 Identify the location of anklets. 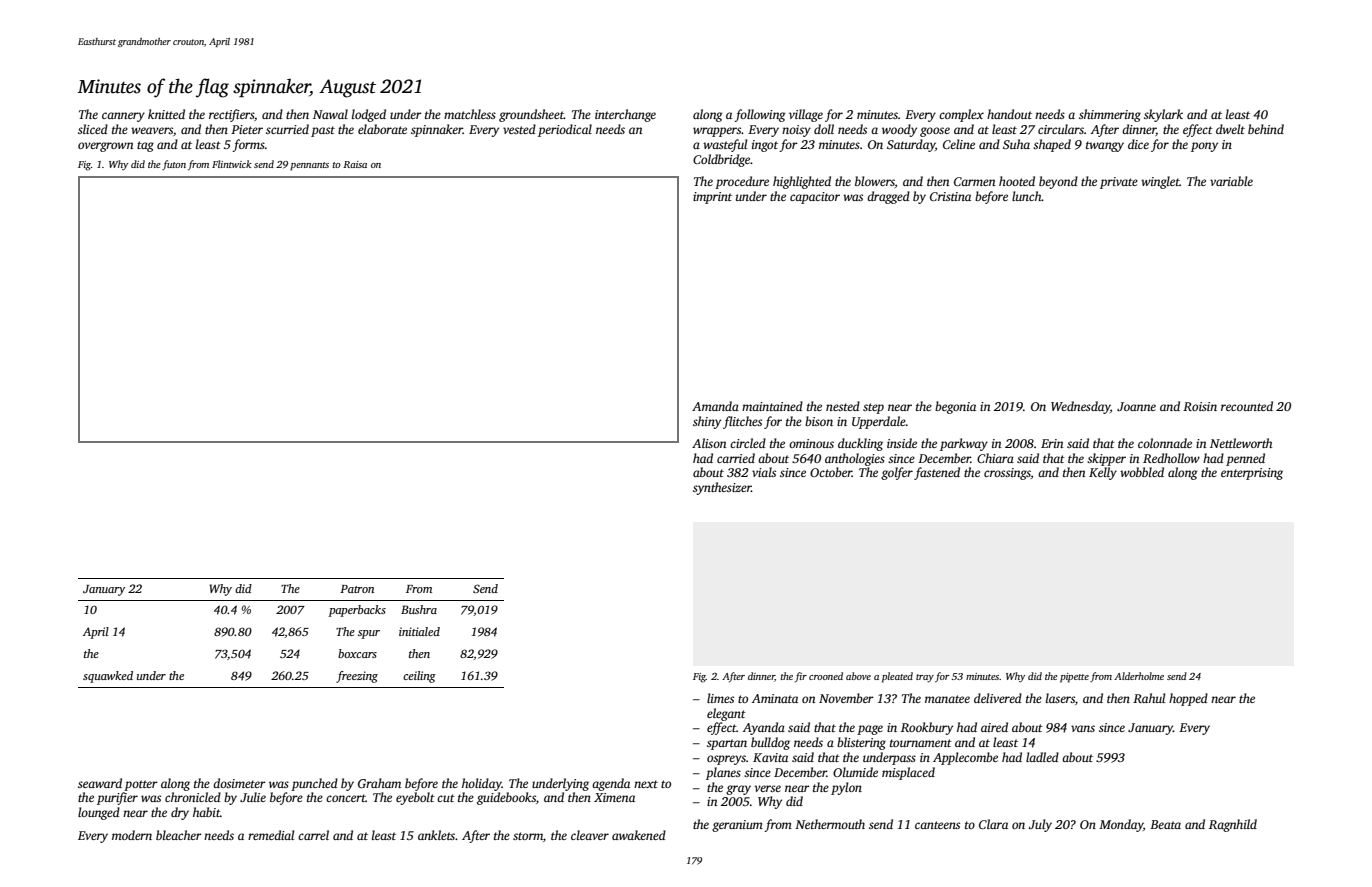
(436, 835).
